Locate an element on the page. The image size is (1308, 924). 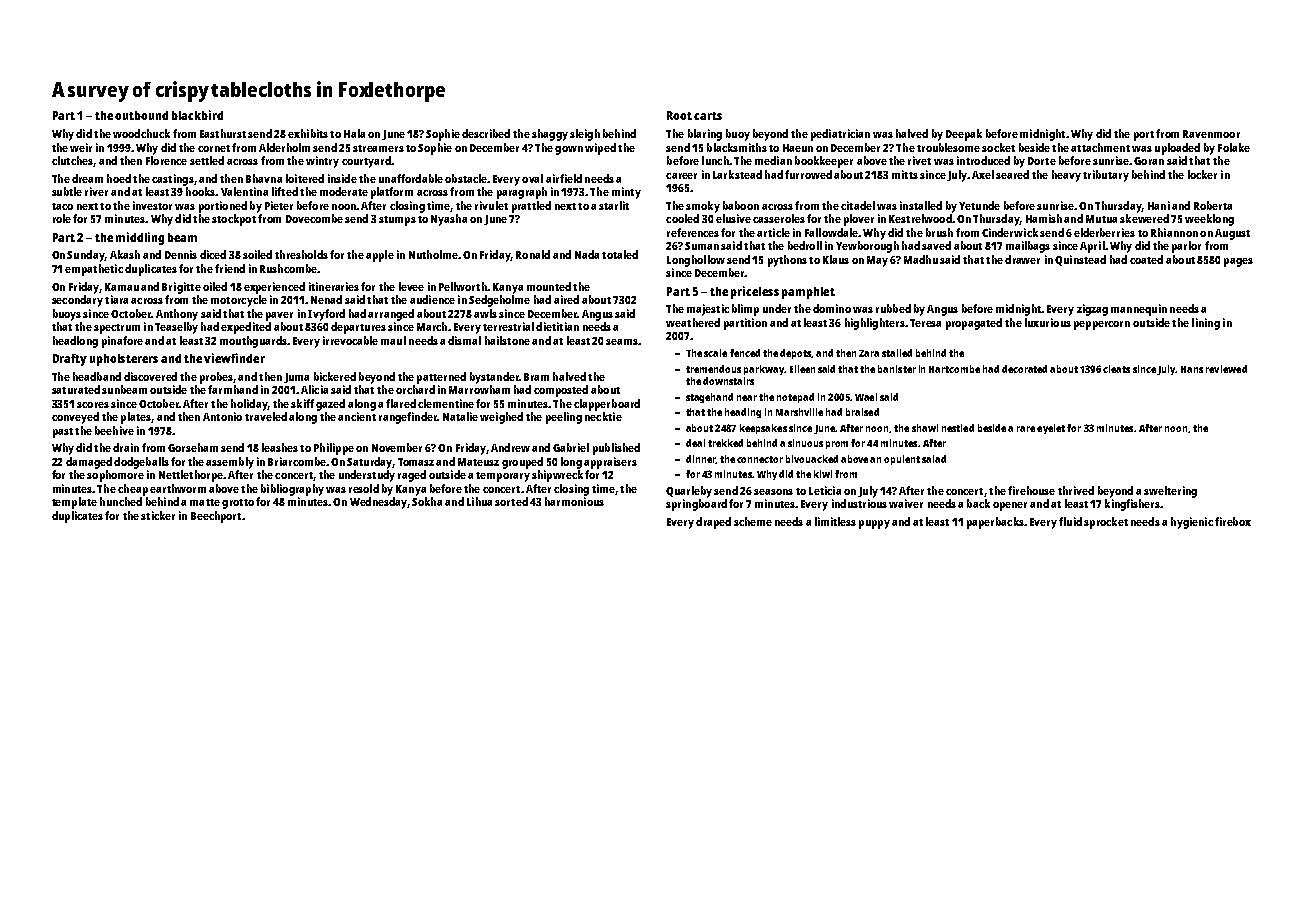
outbound is located at coordinates (141, 115).
